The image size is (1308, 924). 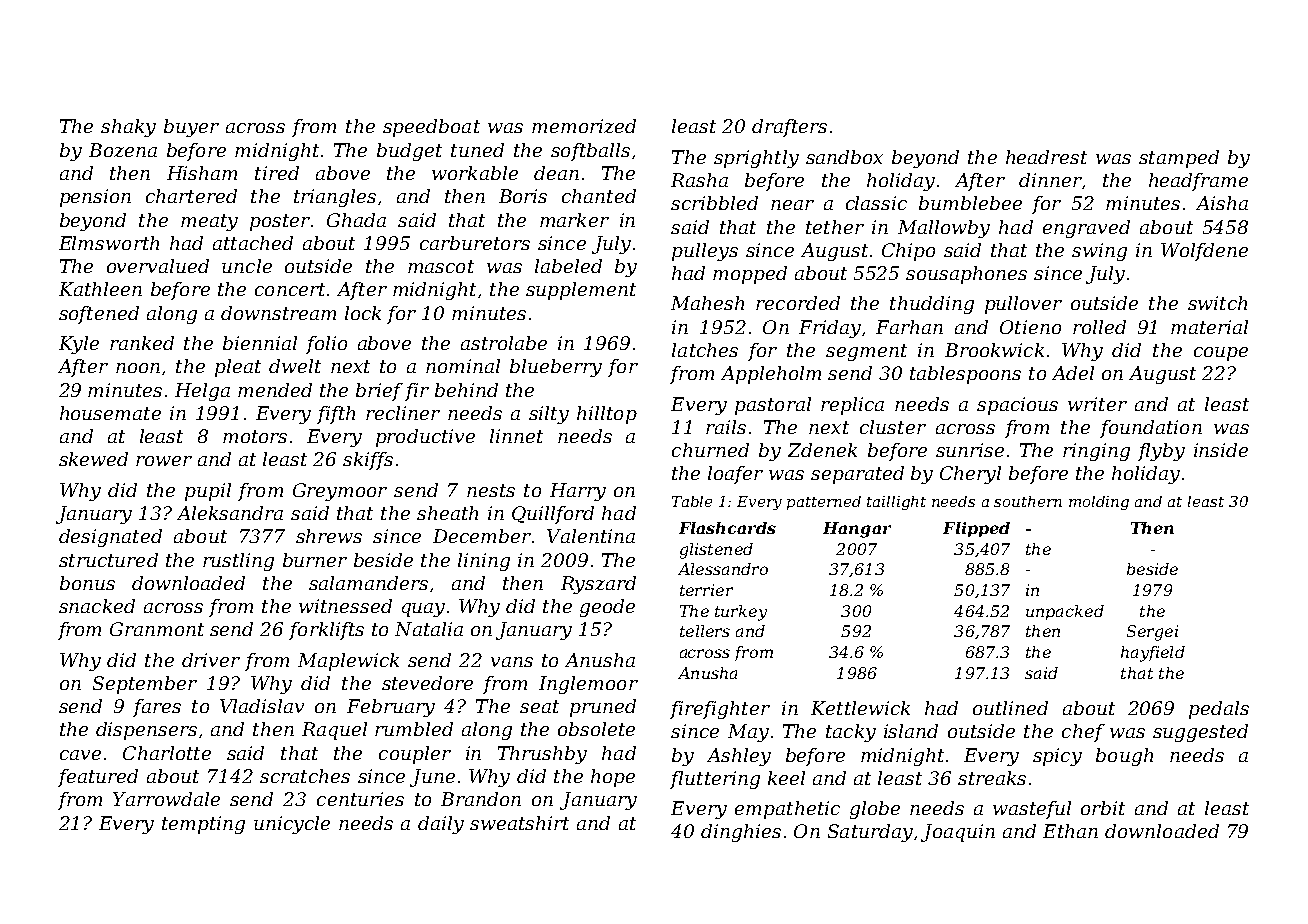 What do you see at coordinates (1065, 612) in the screenshot?
I see `unpacked` at bounding box center [1065, 612].
